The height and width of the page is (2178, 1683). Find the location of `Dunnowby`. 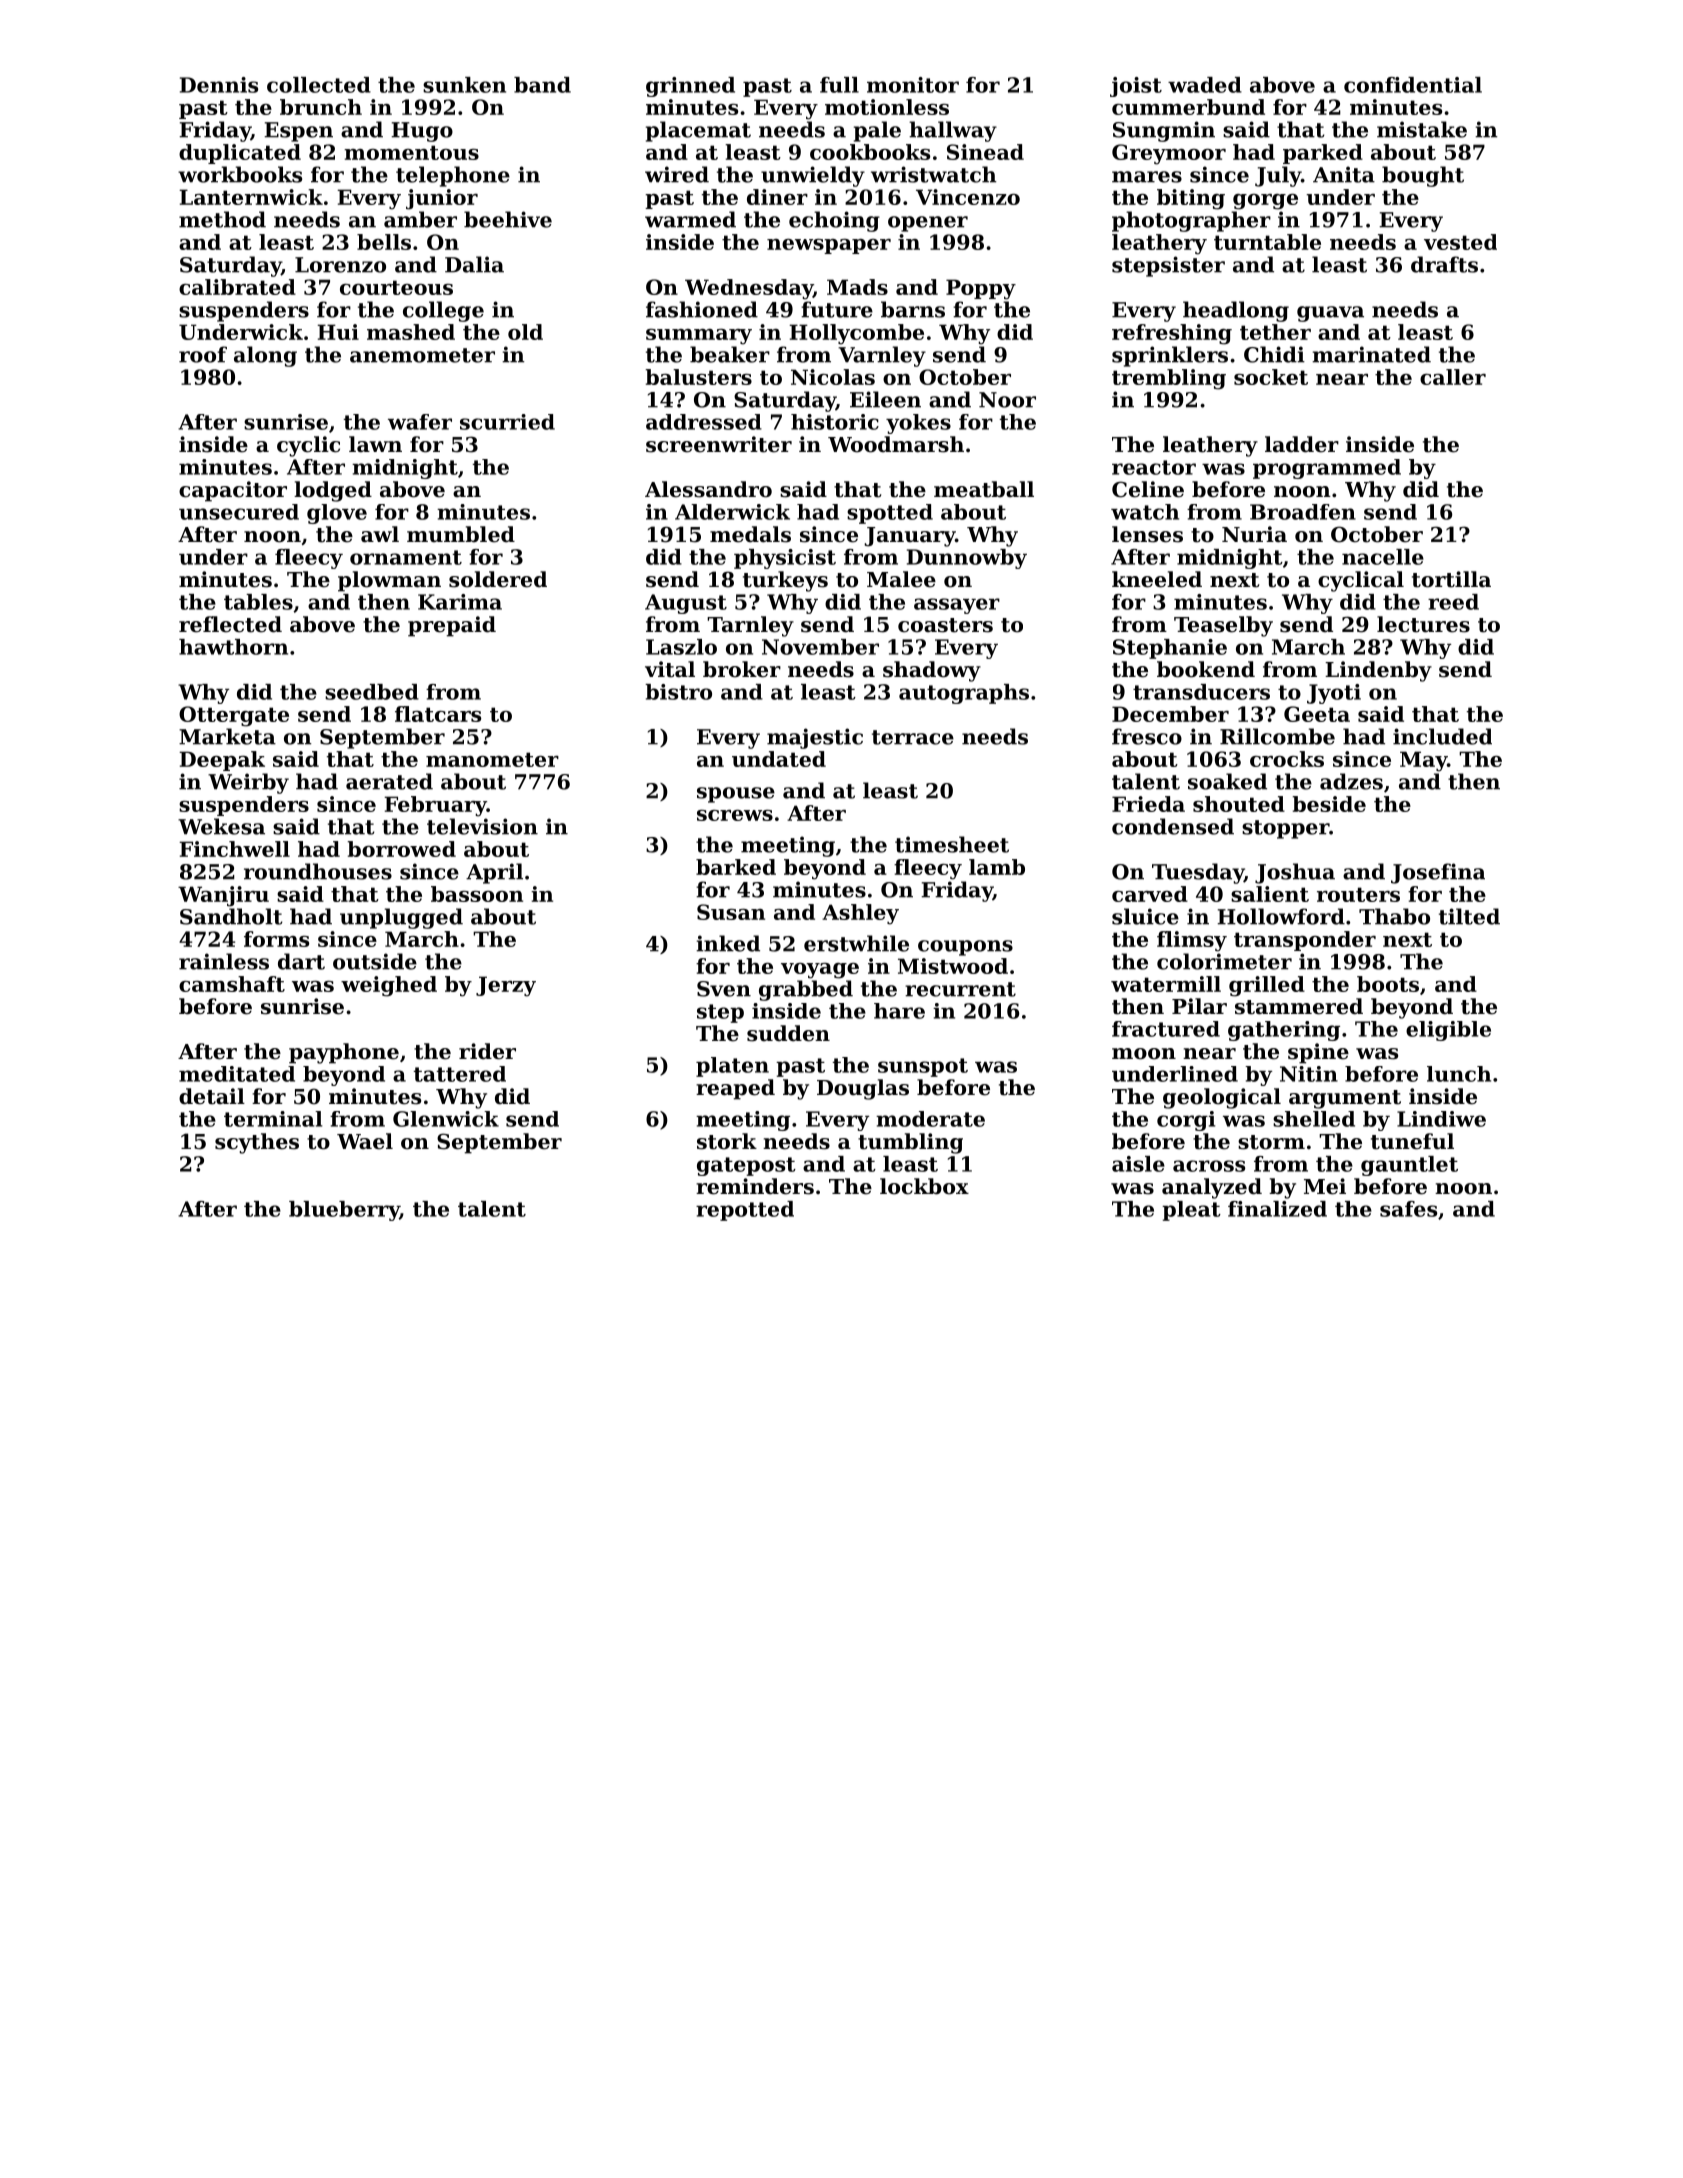

Dunnowby is located at coordinates (967, 559).
